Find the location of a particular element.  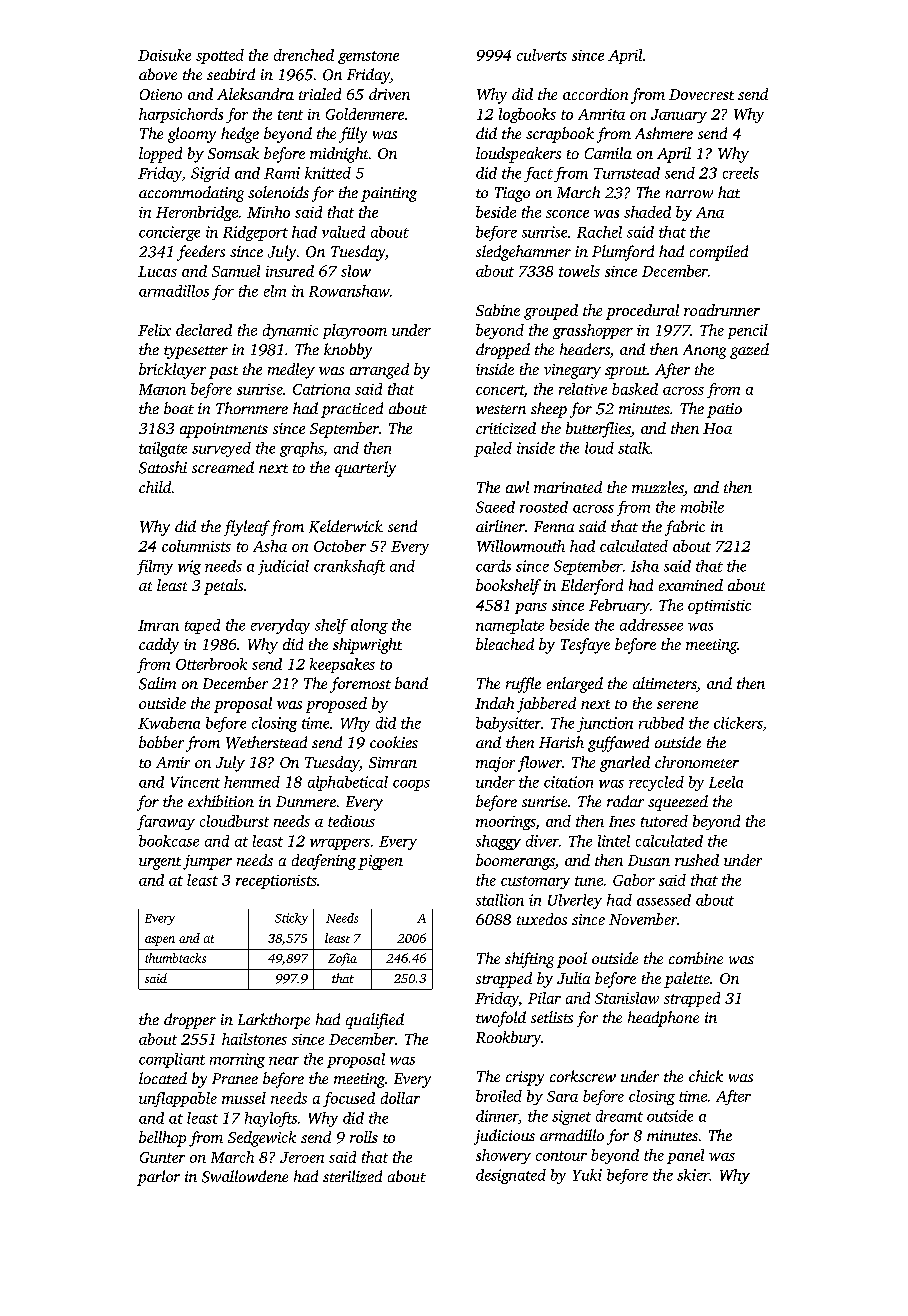

dropped is located at coordinates (503, 351).
